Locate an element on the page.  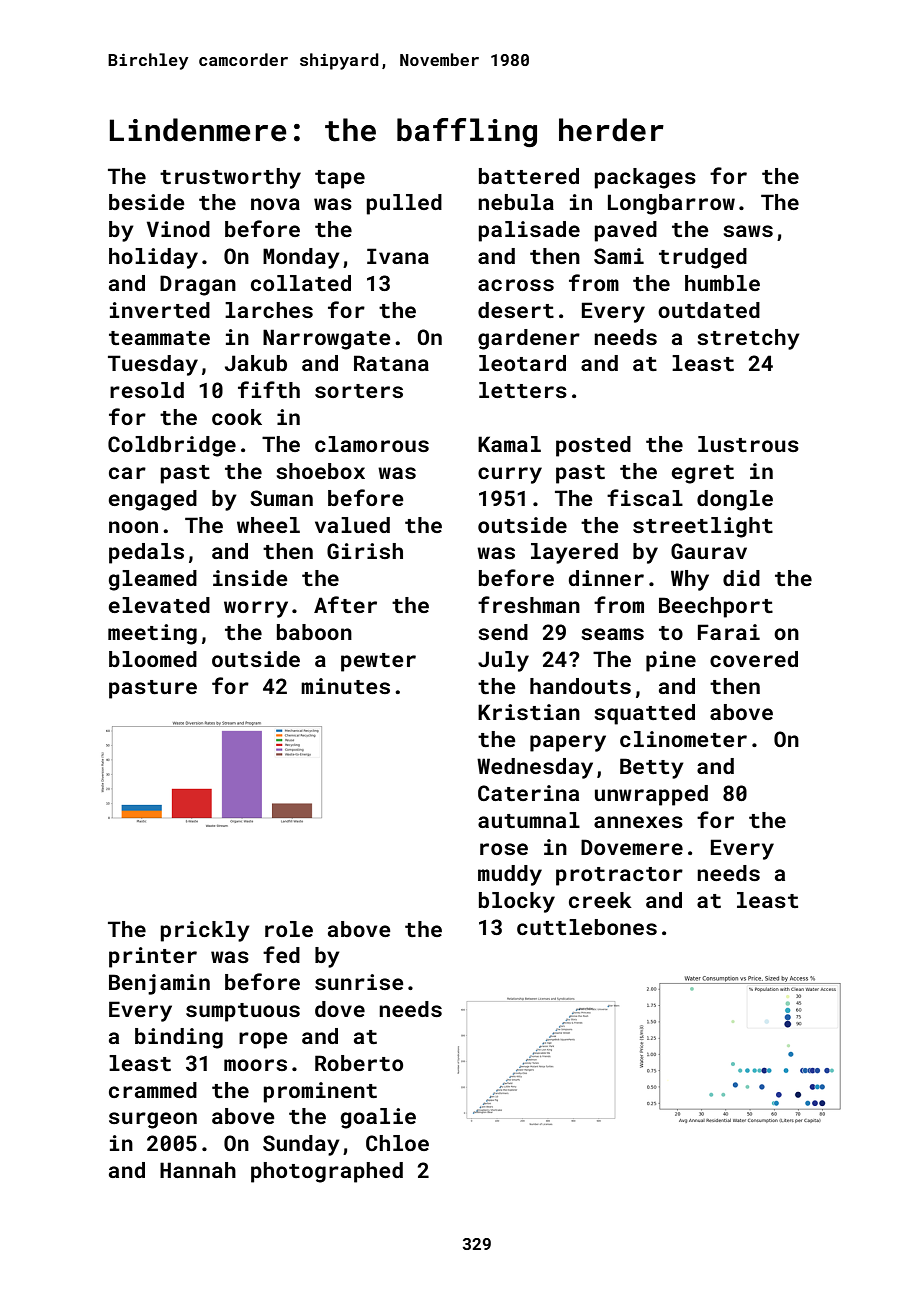
moors is located at coordinates (255, 1065).
